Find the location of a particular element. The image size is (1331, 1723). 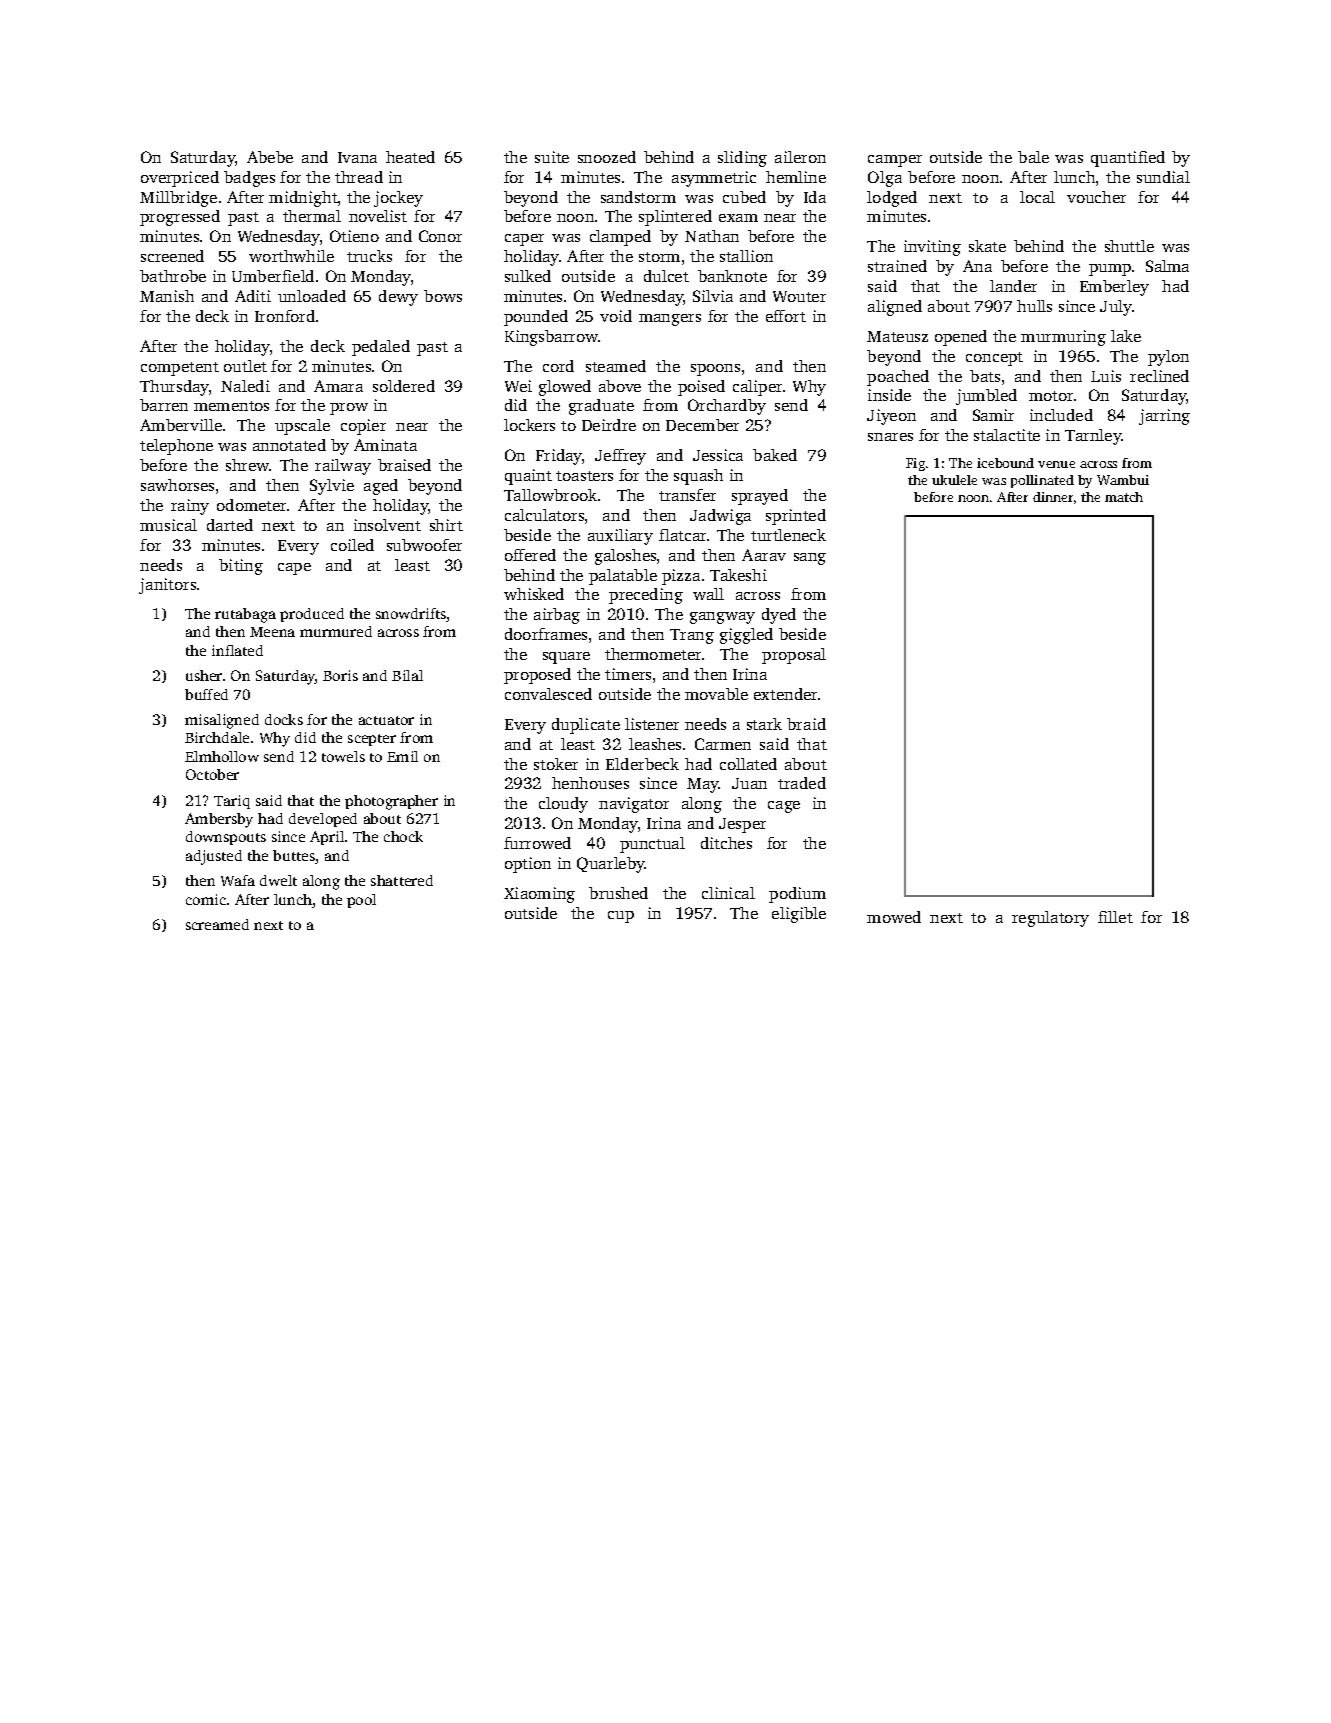

Nathan is located at coordinates (712, 236).
